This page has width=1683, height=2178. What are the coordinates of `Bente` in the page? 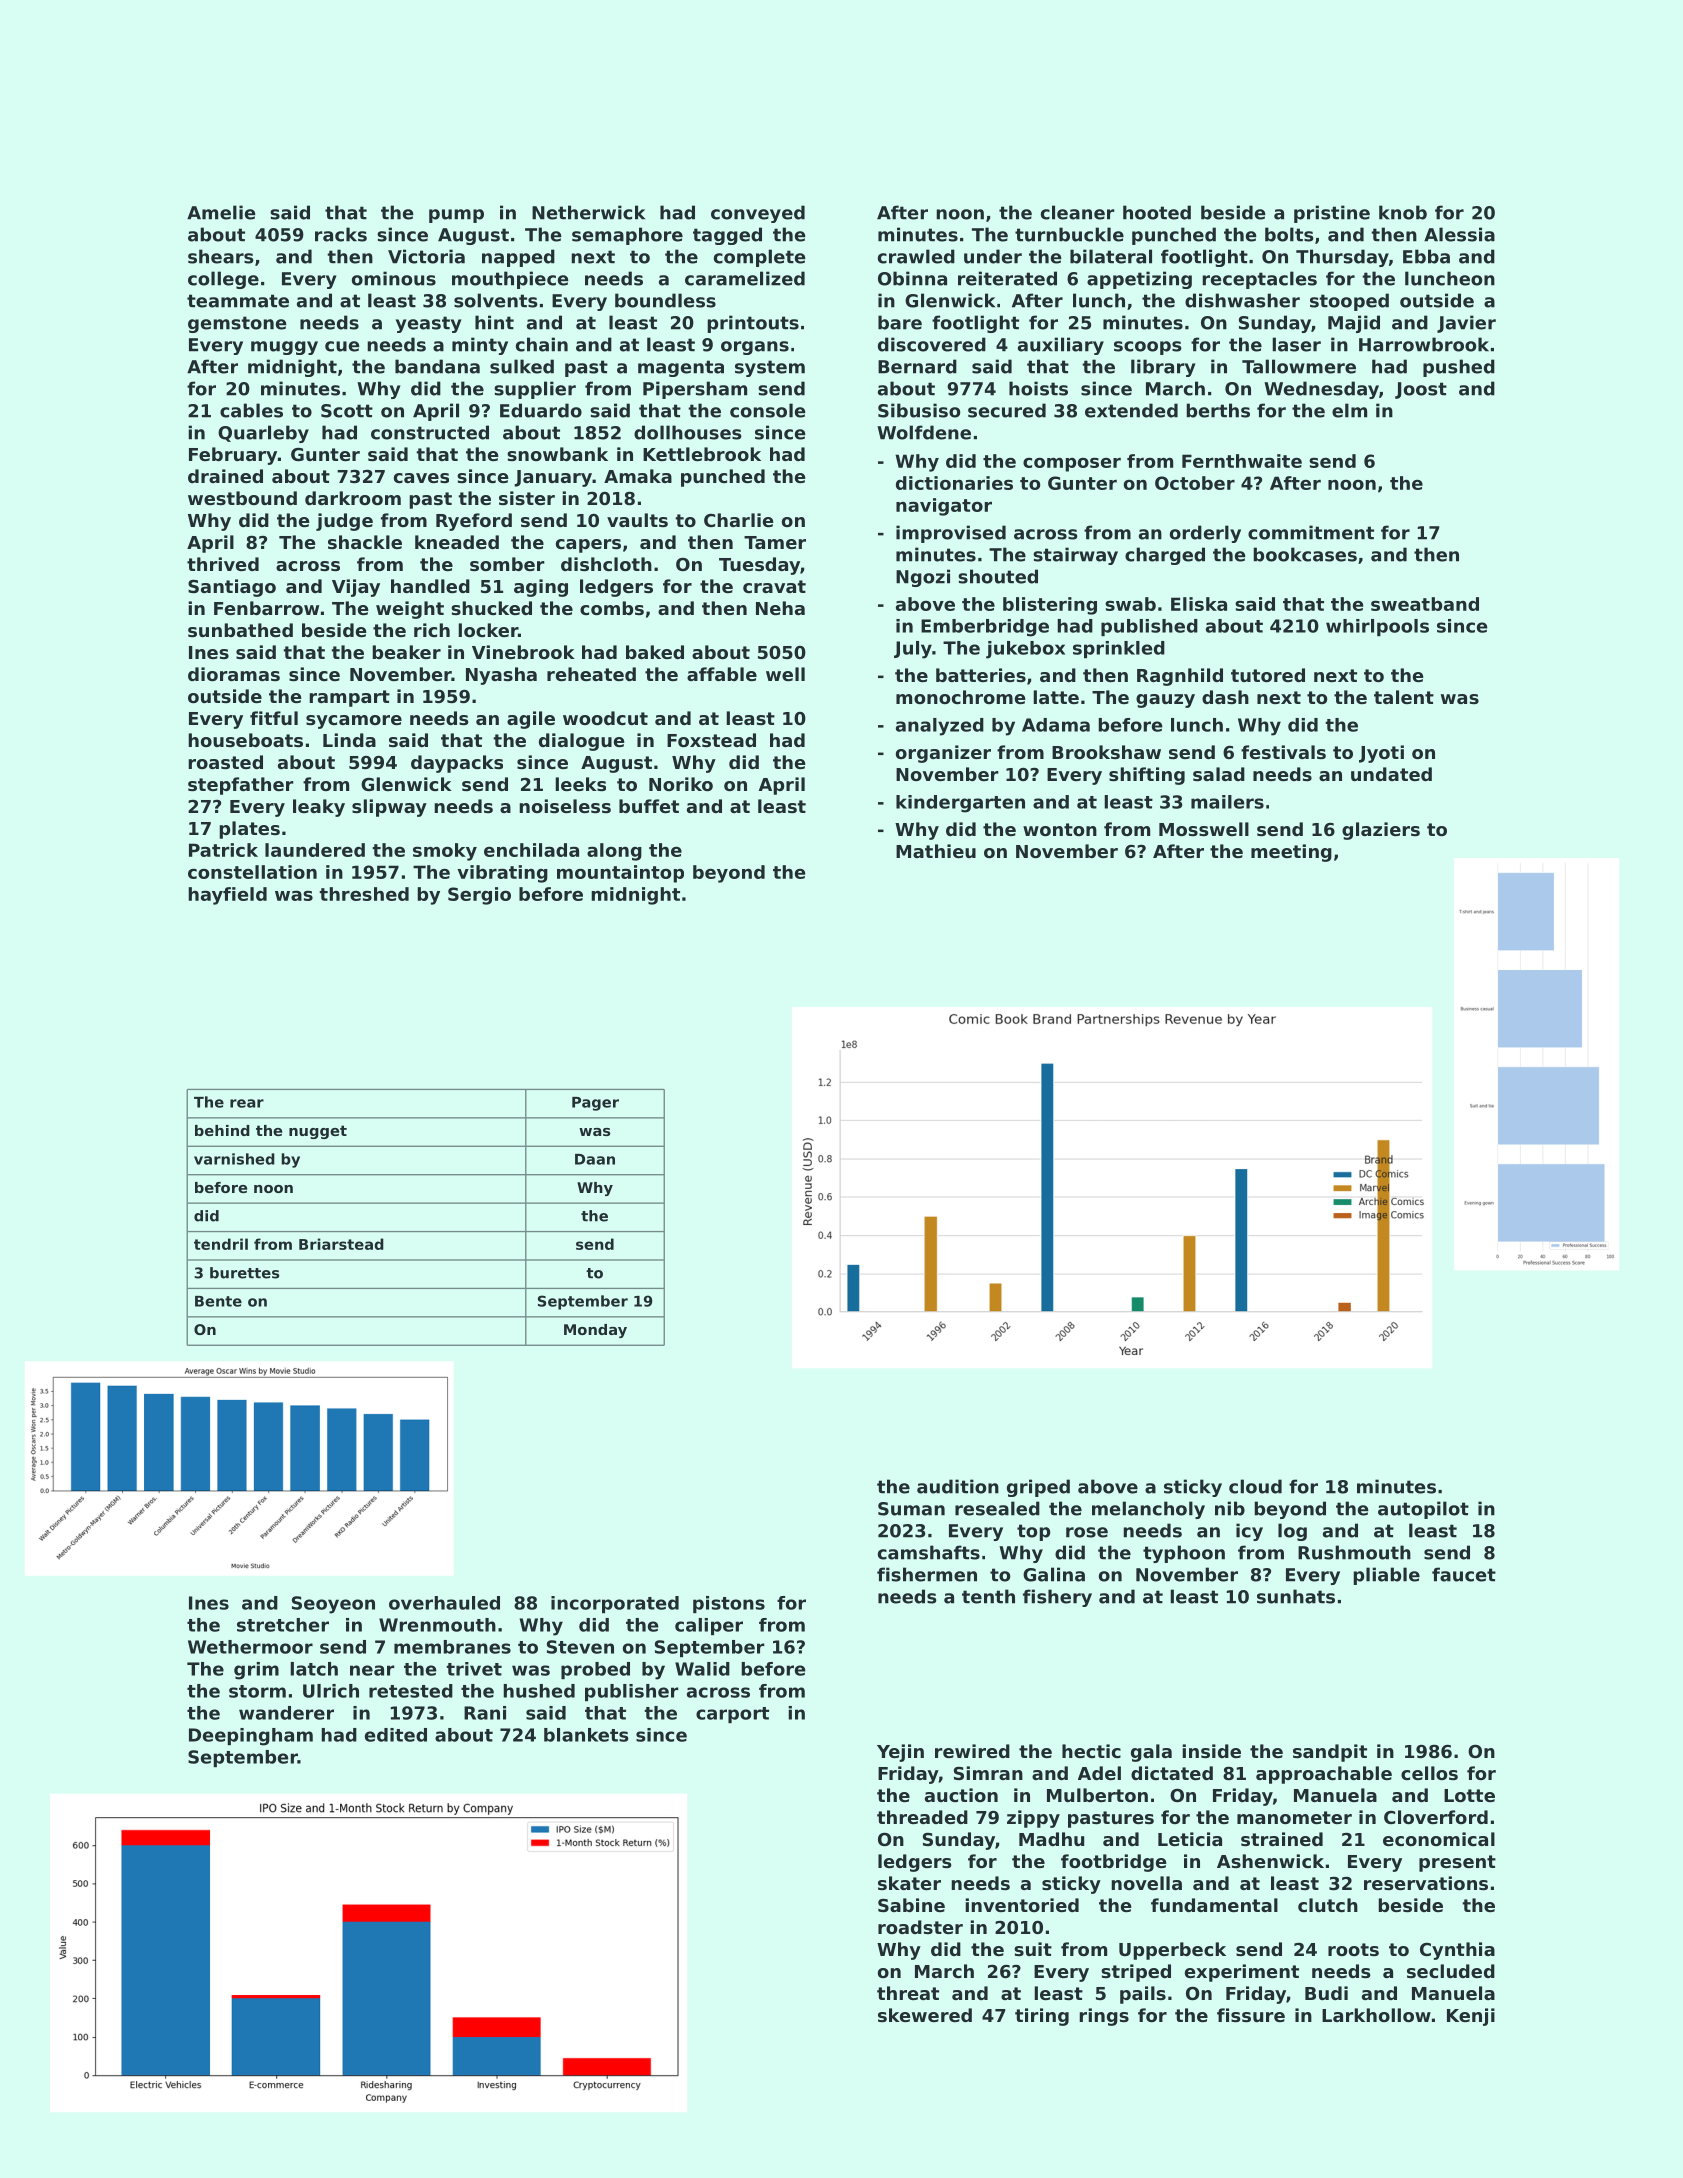 It's located at (218, 1301).
